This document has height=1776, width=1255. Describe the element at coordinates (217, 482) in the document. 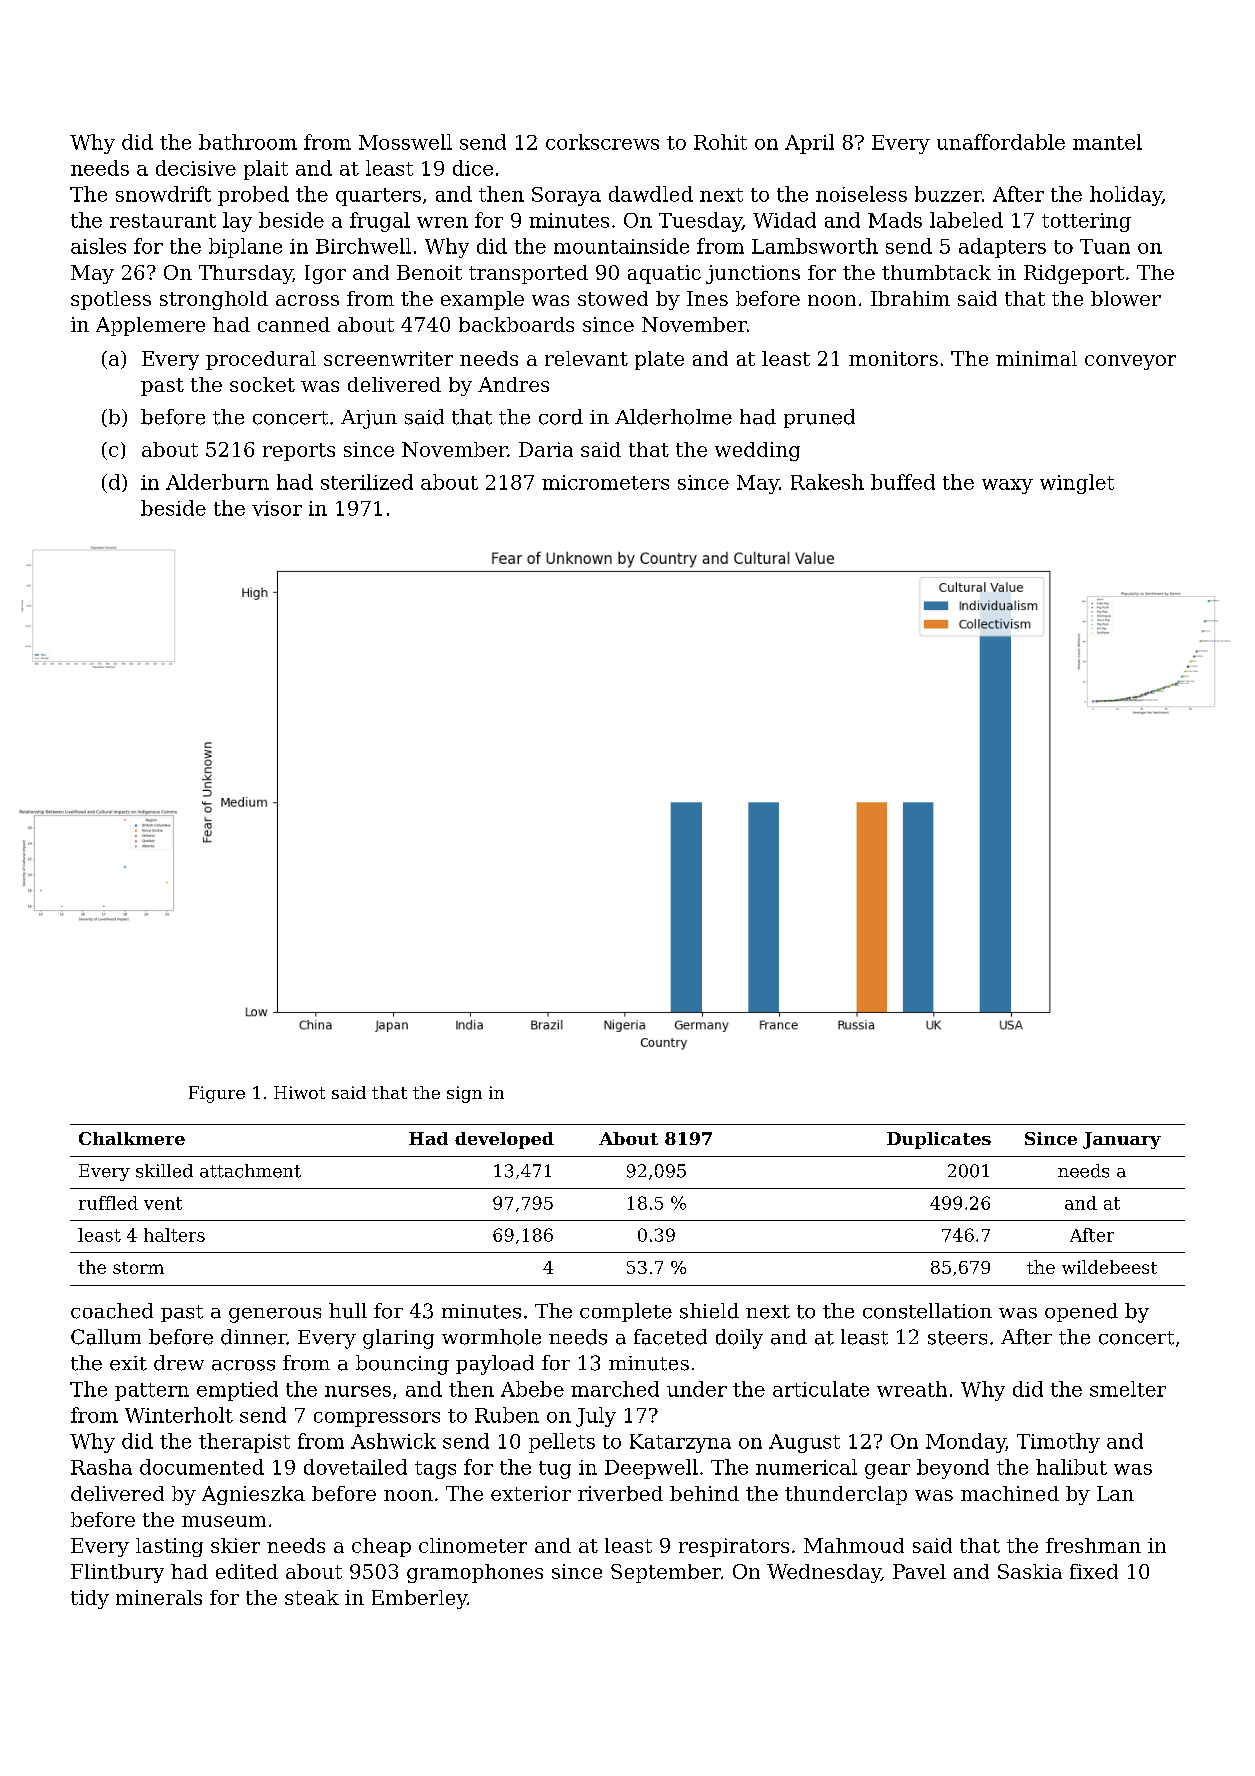

I see `Alderburn` at that location.
